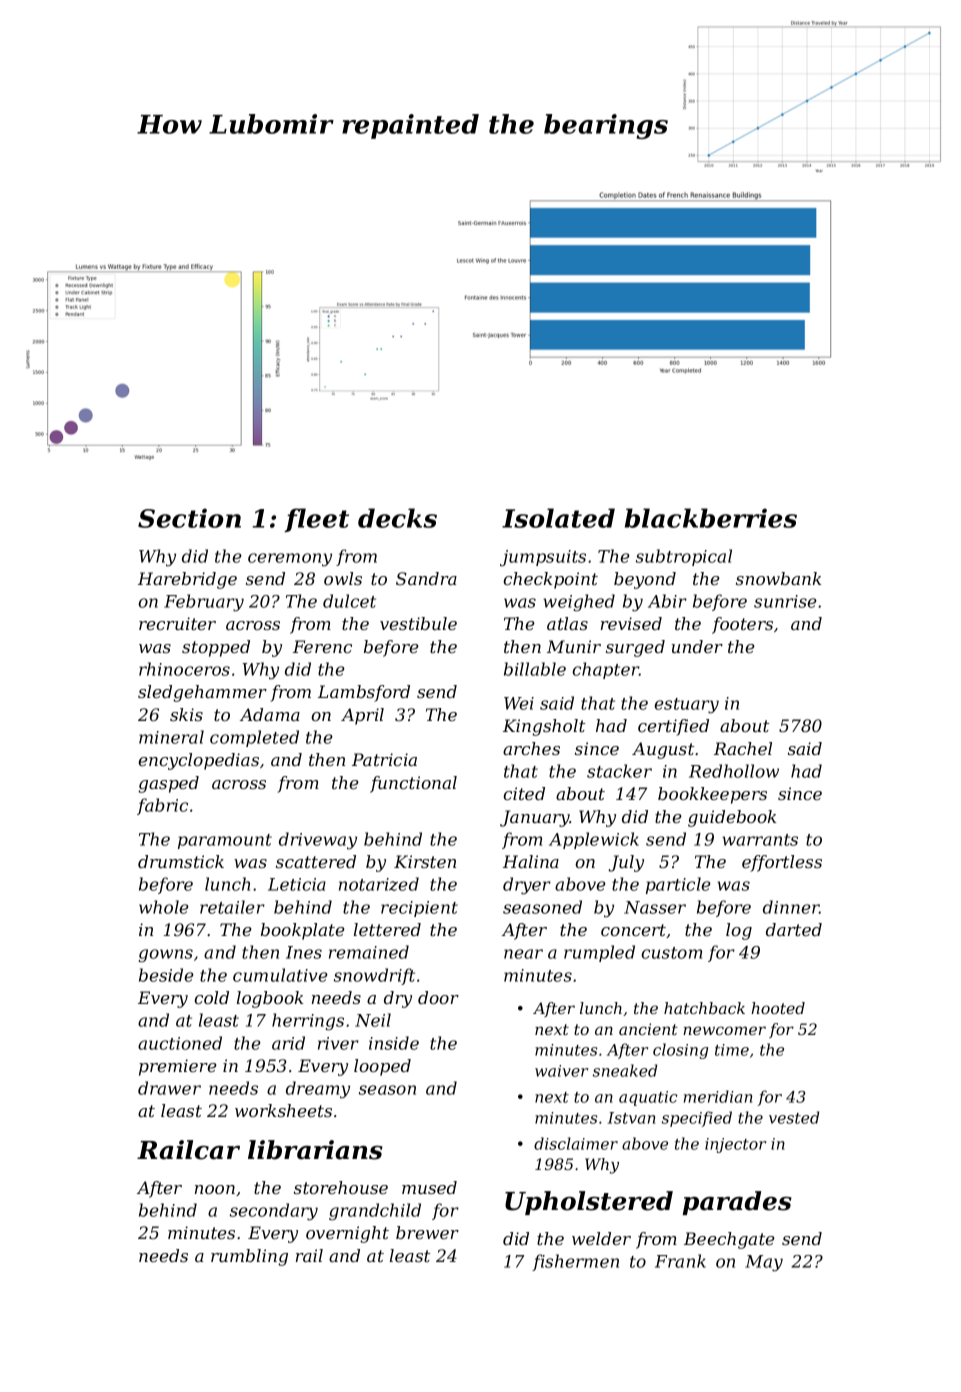  I want to click on gowns, so click(165, 956).
